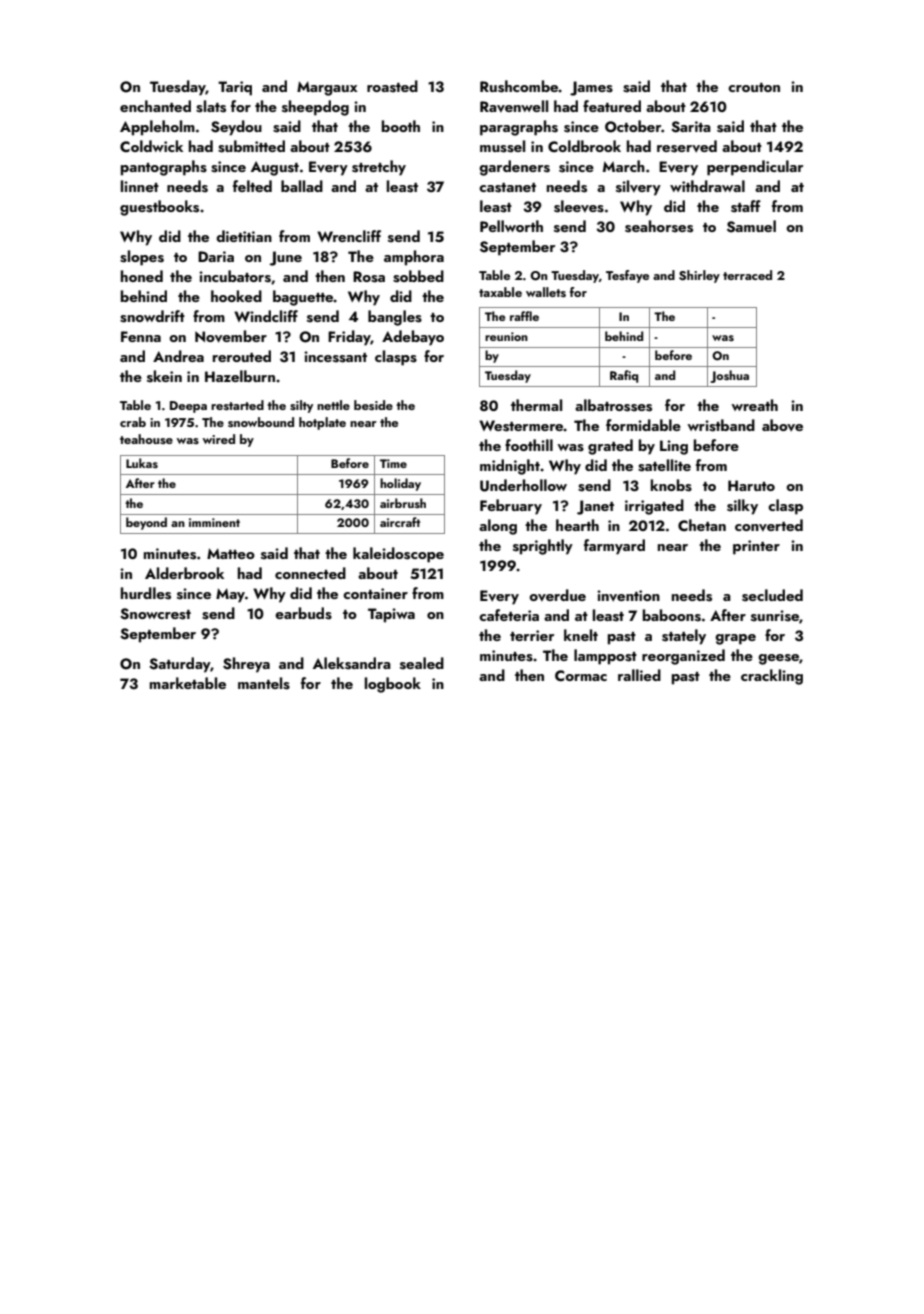 The image size is (924, 1314). Describe the element at coordinates (375, 593) in the page. I see `container` at that location.
